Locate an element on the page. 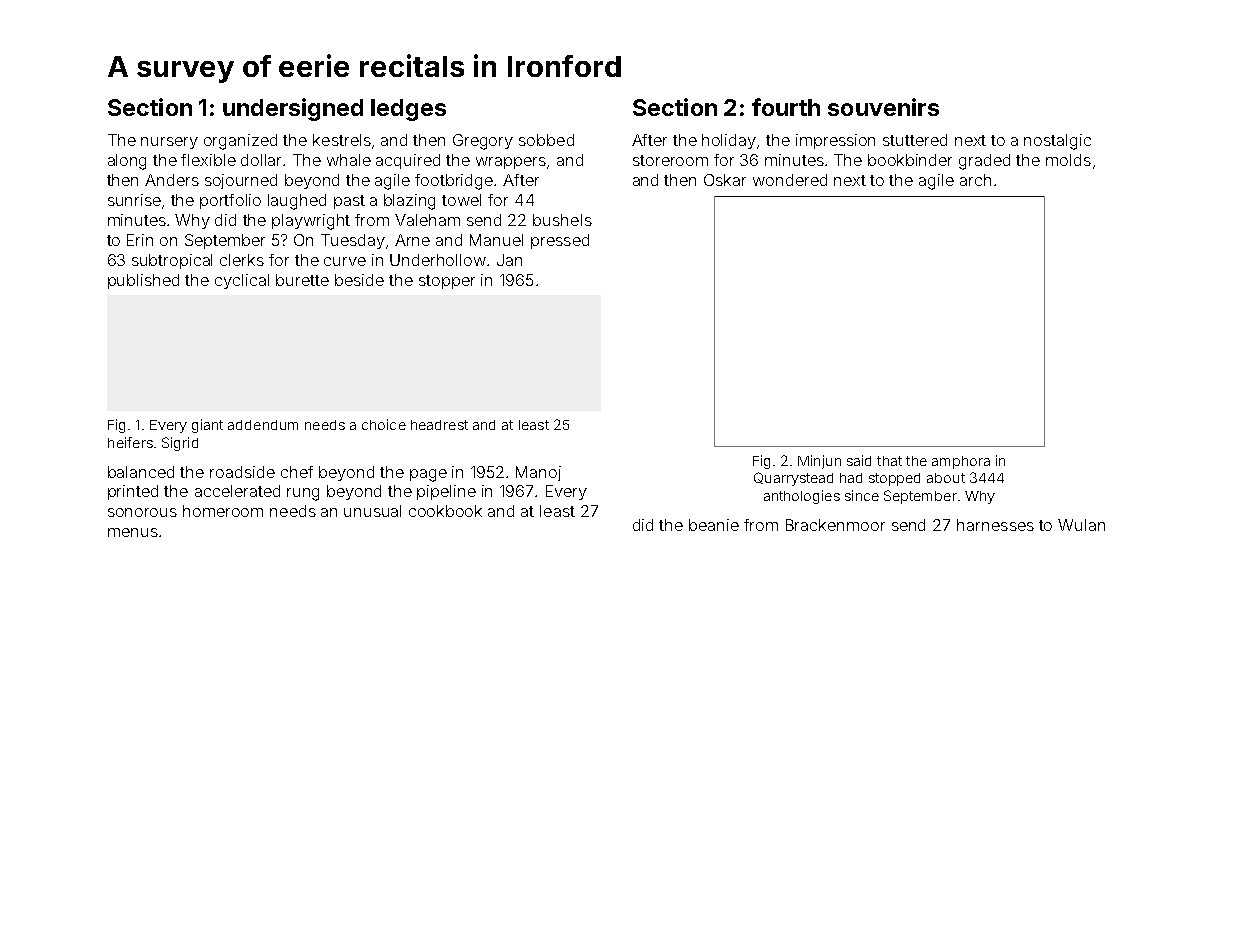  addendum is located at coordinates (263, 425).
